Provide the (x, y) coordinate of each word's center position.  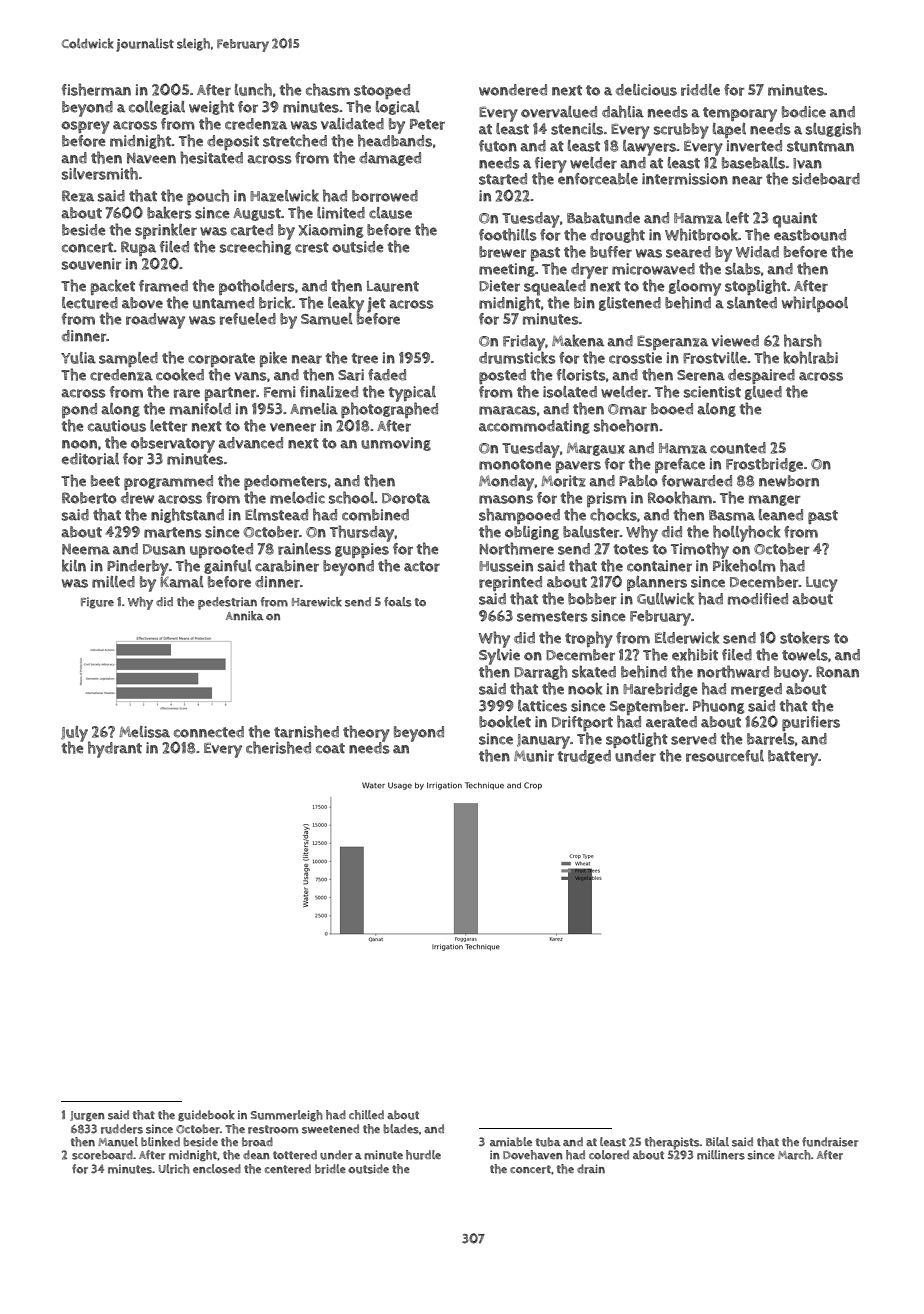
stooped (382, 91)
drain (591, 1169)
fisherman (96, 89)
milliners (721, 1155)
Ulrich (174, 1169)
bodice (804, 112)
